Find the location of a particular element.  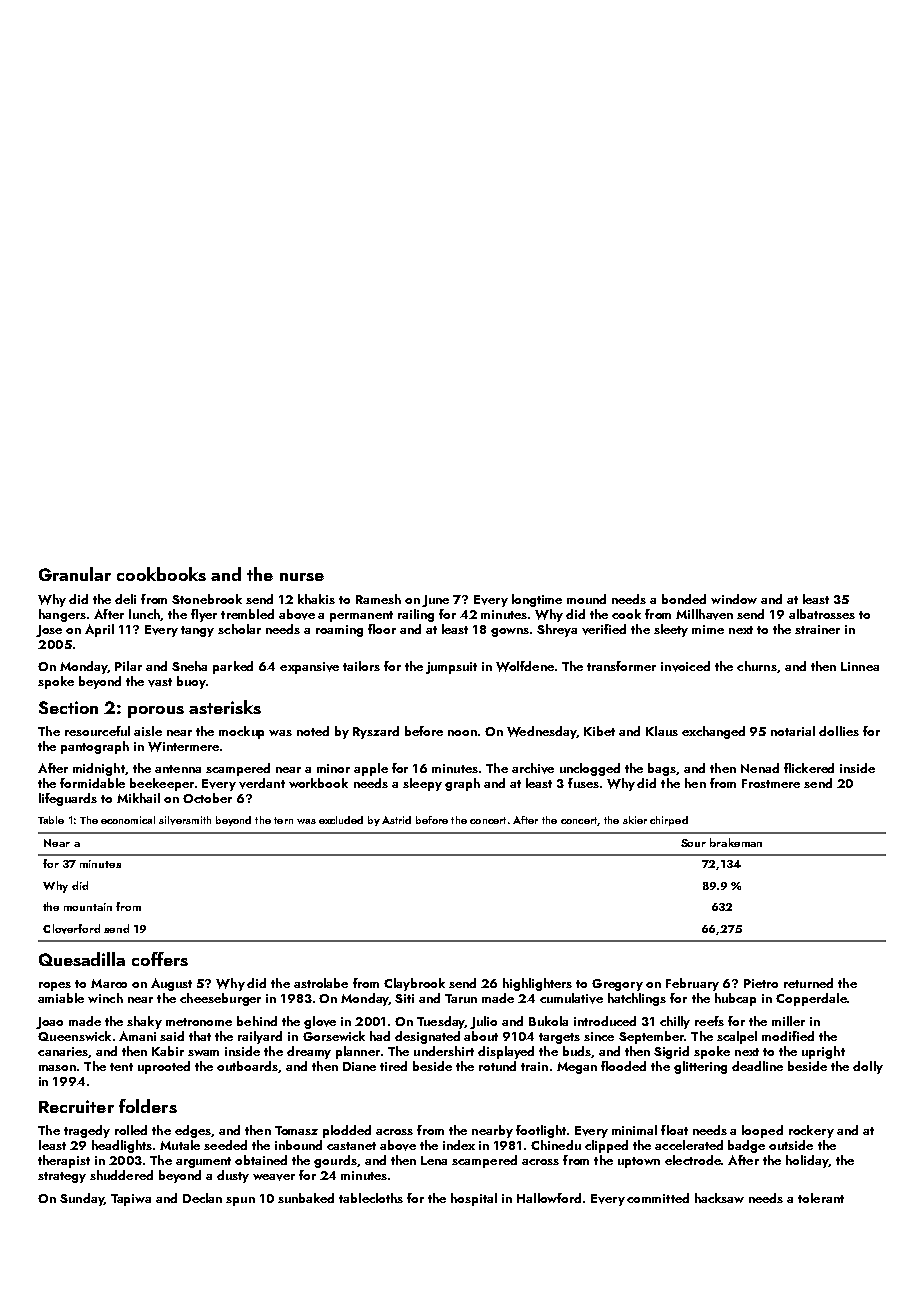

Granular is located at coordinates (75, 574).
